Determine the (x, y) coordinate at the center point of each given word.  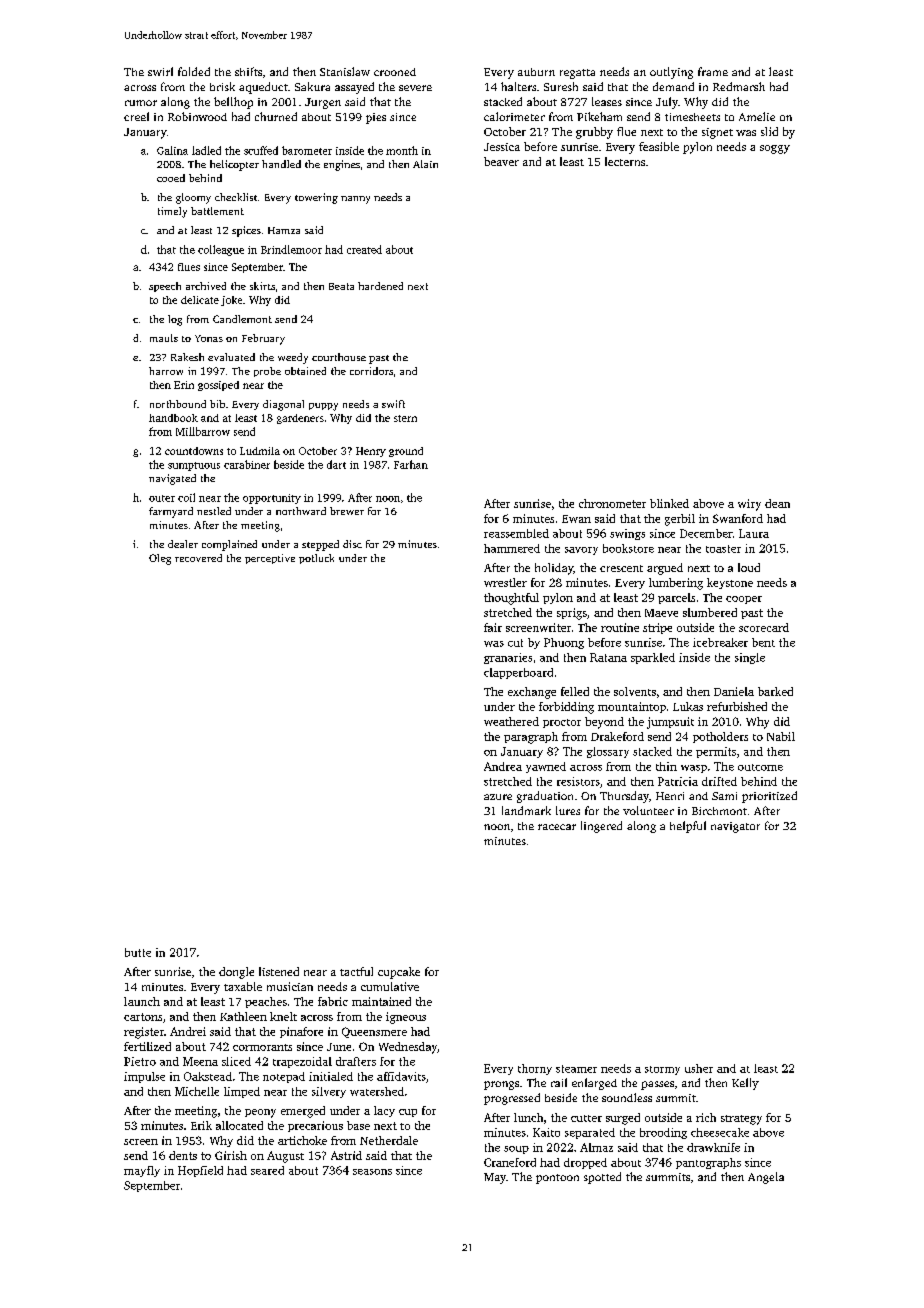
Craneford (510, 1162)
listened (279, 971)
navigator (735, 827)
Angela (766, 1178)
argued (665, 569)
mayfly (142, 1171)
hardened (380, 286)
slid (769, 131)
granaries (508, 658)
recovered (198, 558)
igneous (406, 1018)
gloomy (193, 198)
